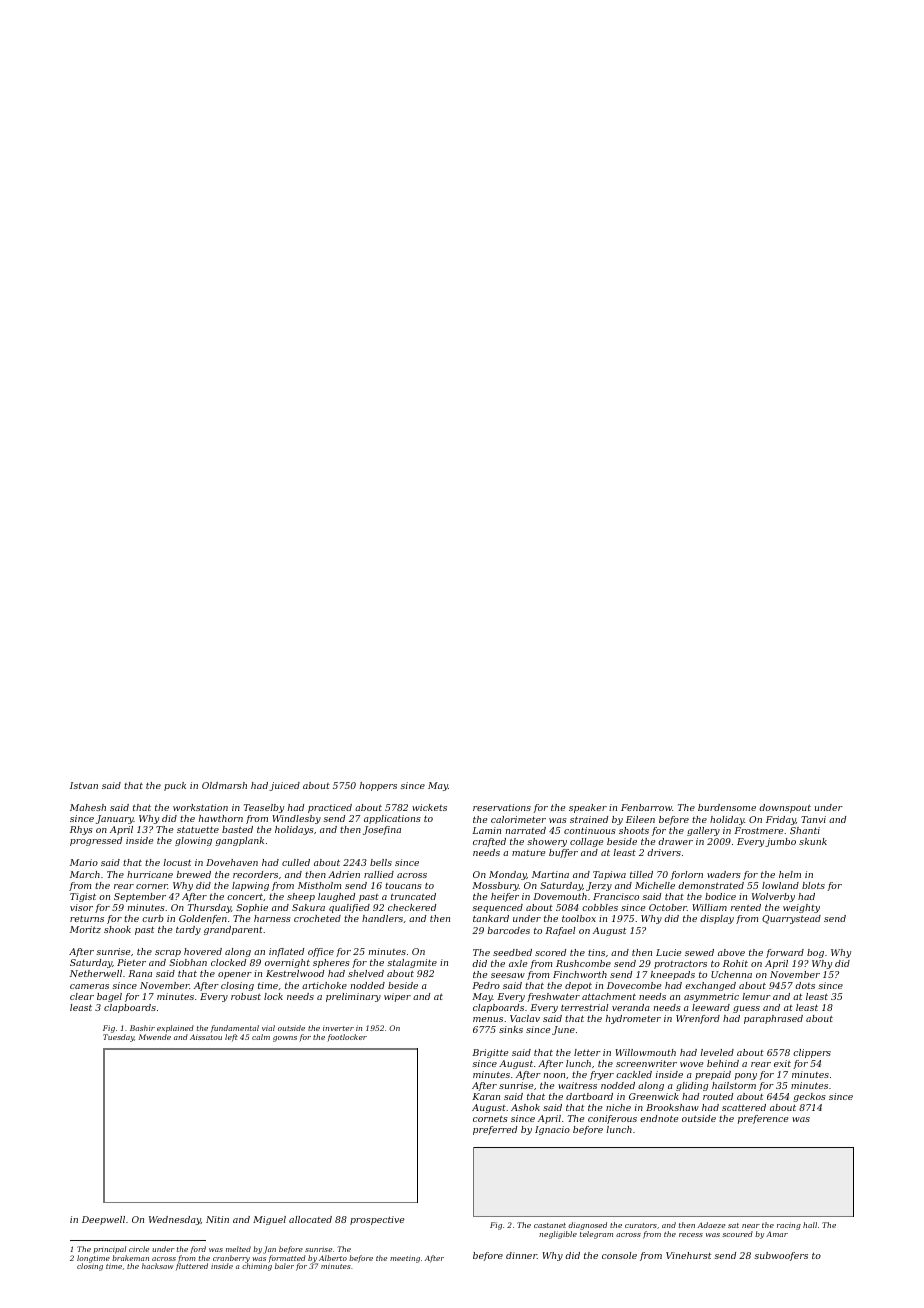  I want to click on Deepwell, so click(103, 1220).
